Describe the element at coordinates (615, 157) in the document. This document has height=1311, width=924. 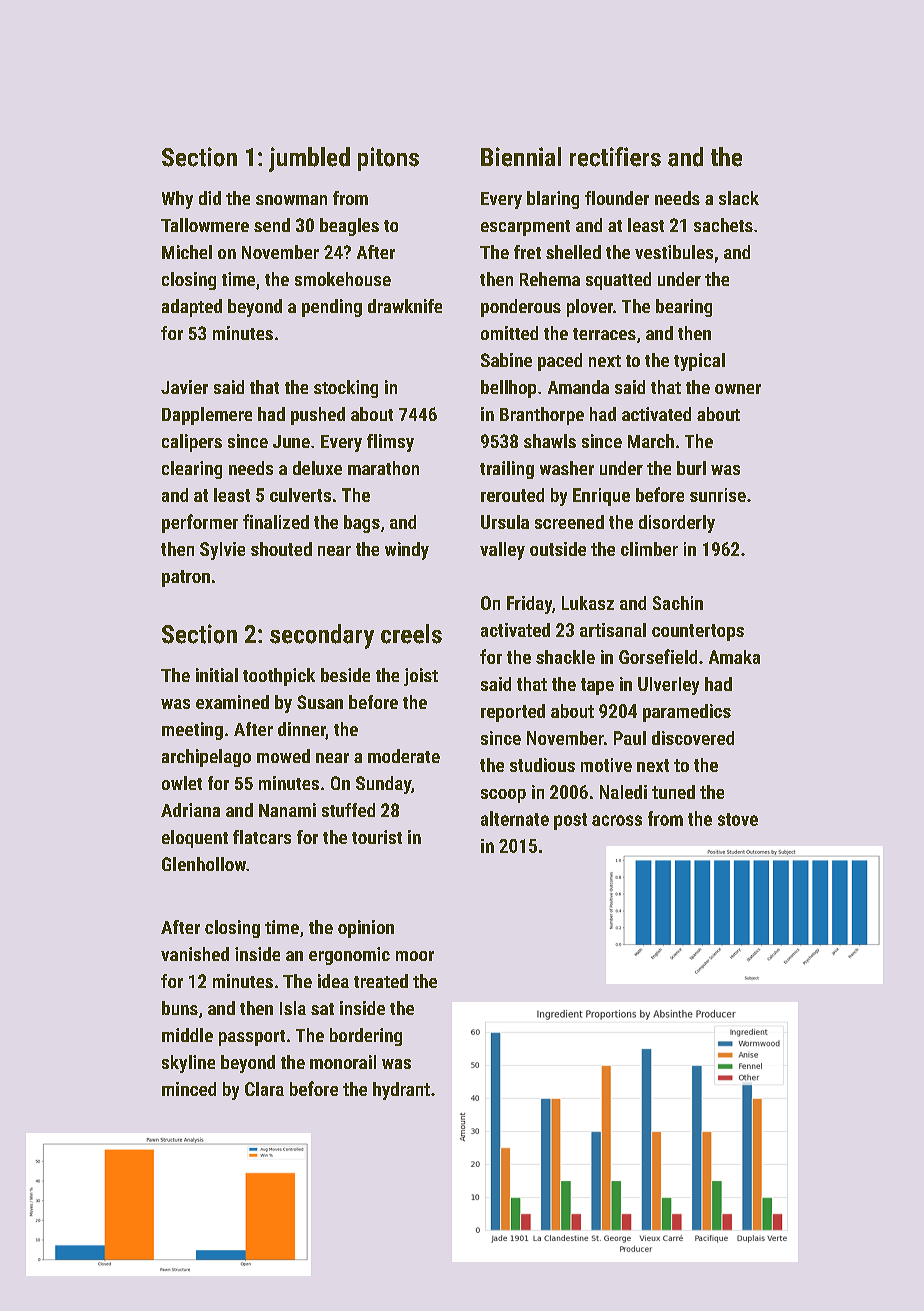
I see `rectifiers` at that location.
